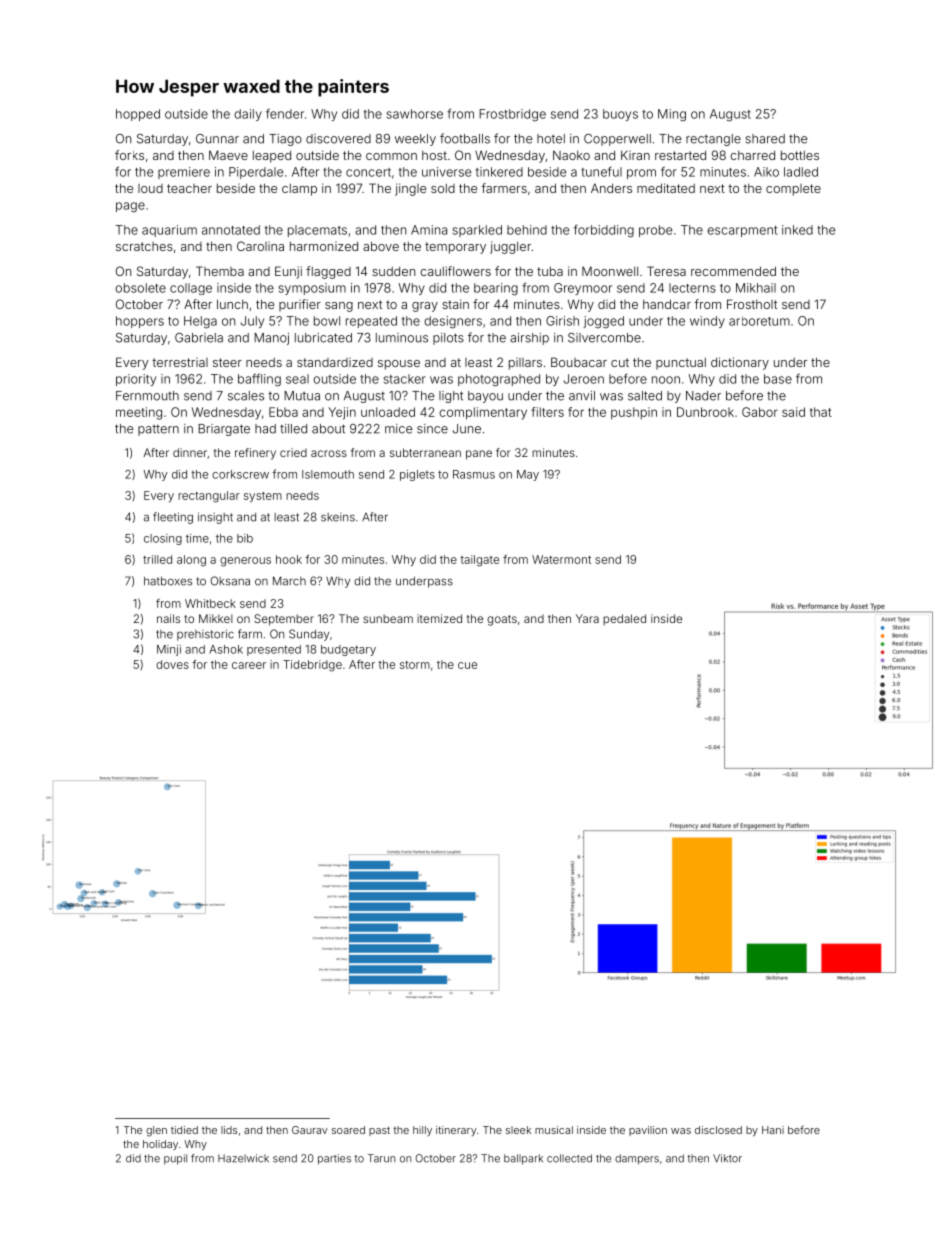  I want to click on above, so click(381, 246).
